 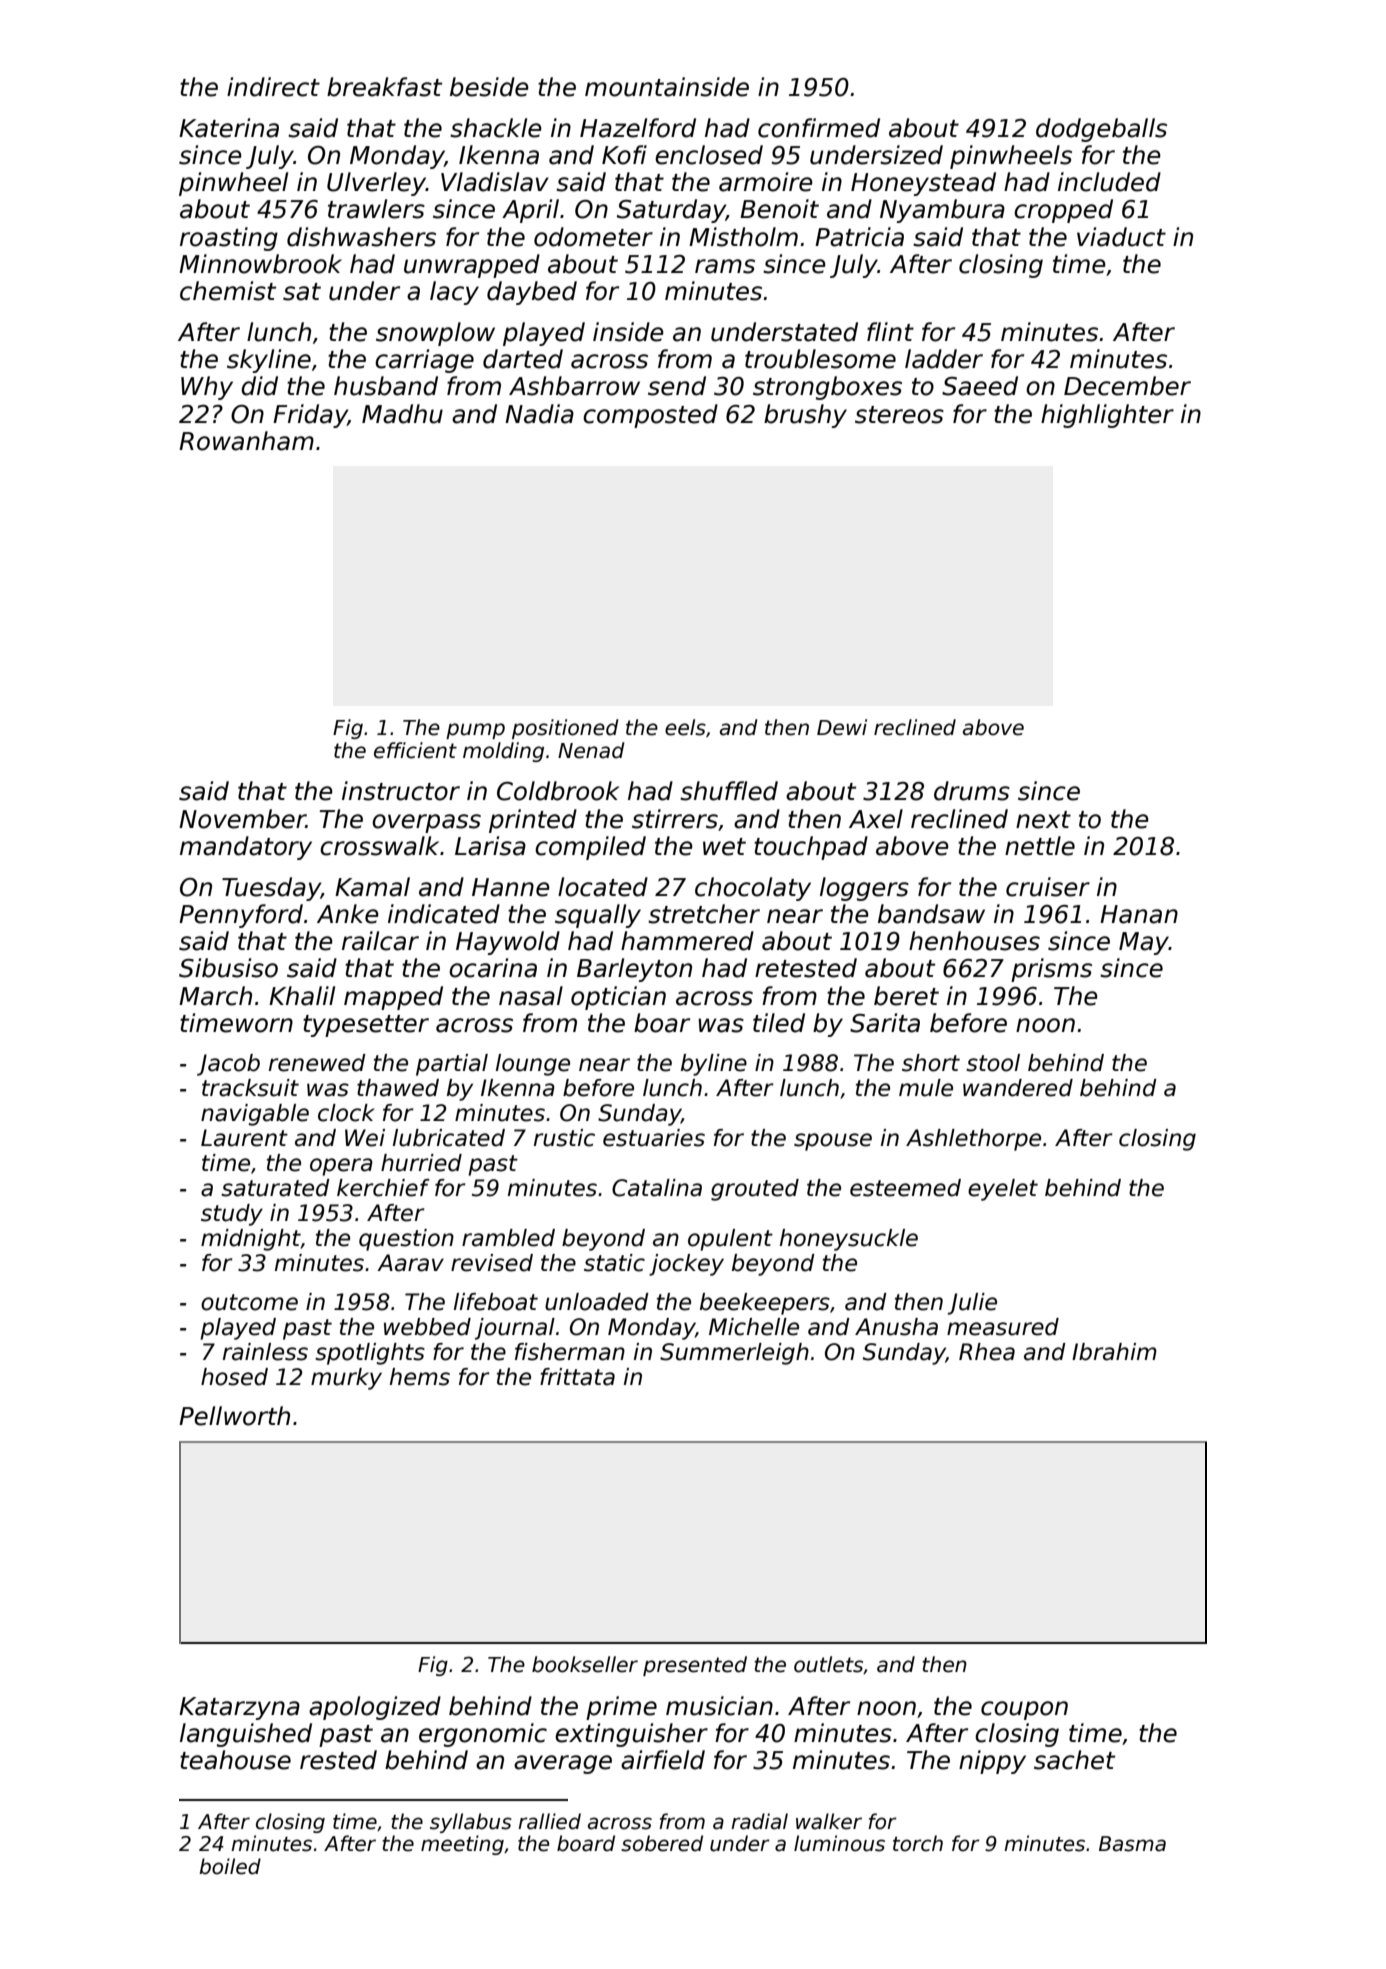 I want to click on brushy, so click(x=805, y=416).
